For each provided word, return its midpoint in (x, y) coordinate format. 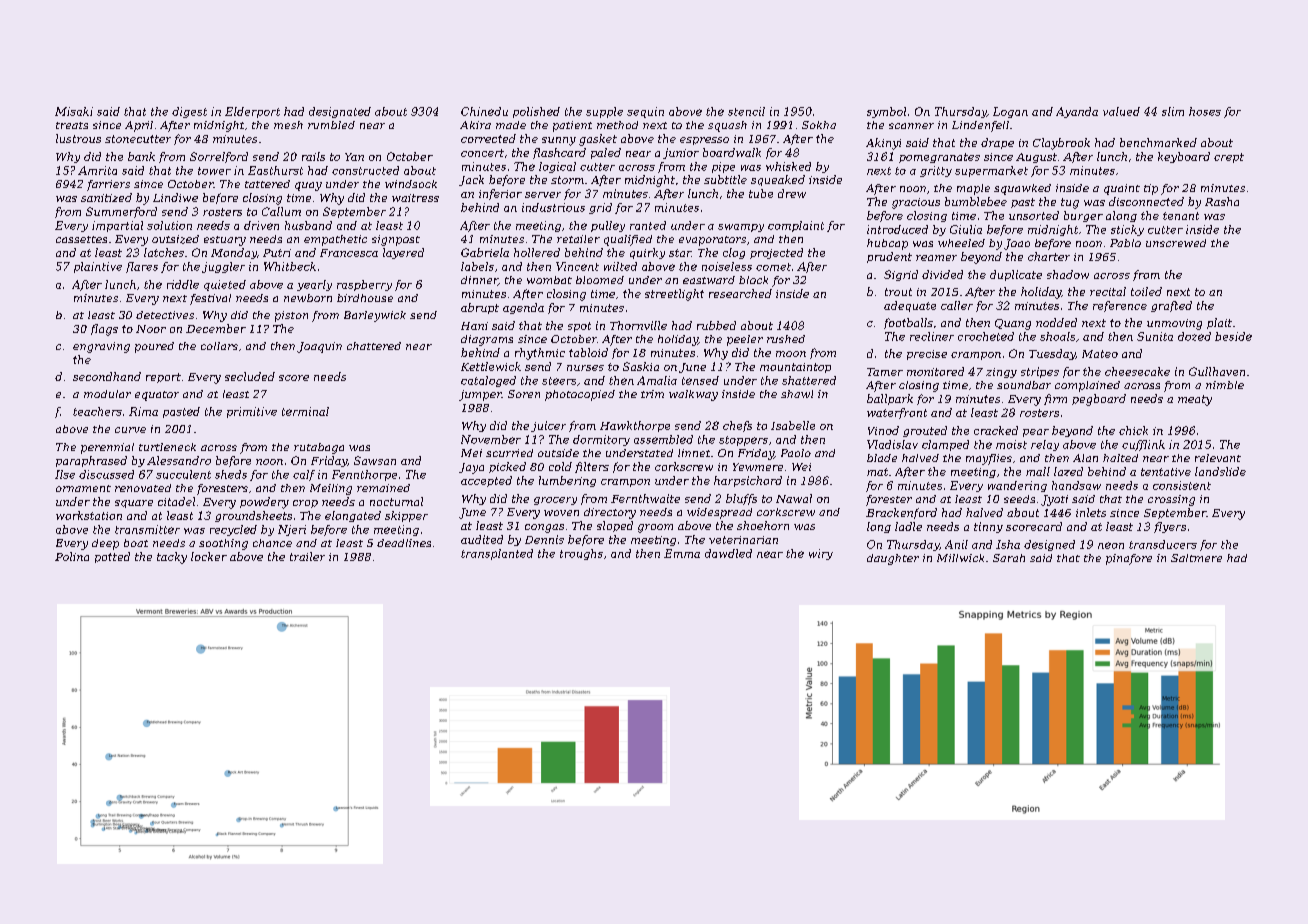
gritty (936, 171)
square (134, 504)
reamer (936, 258)
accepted (486, 481)
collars (219, 346)
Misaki (74, 111)
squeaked (778, 180)
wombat (549, 280)
